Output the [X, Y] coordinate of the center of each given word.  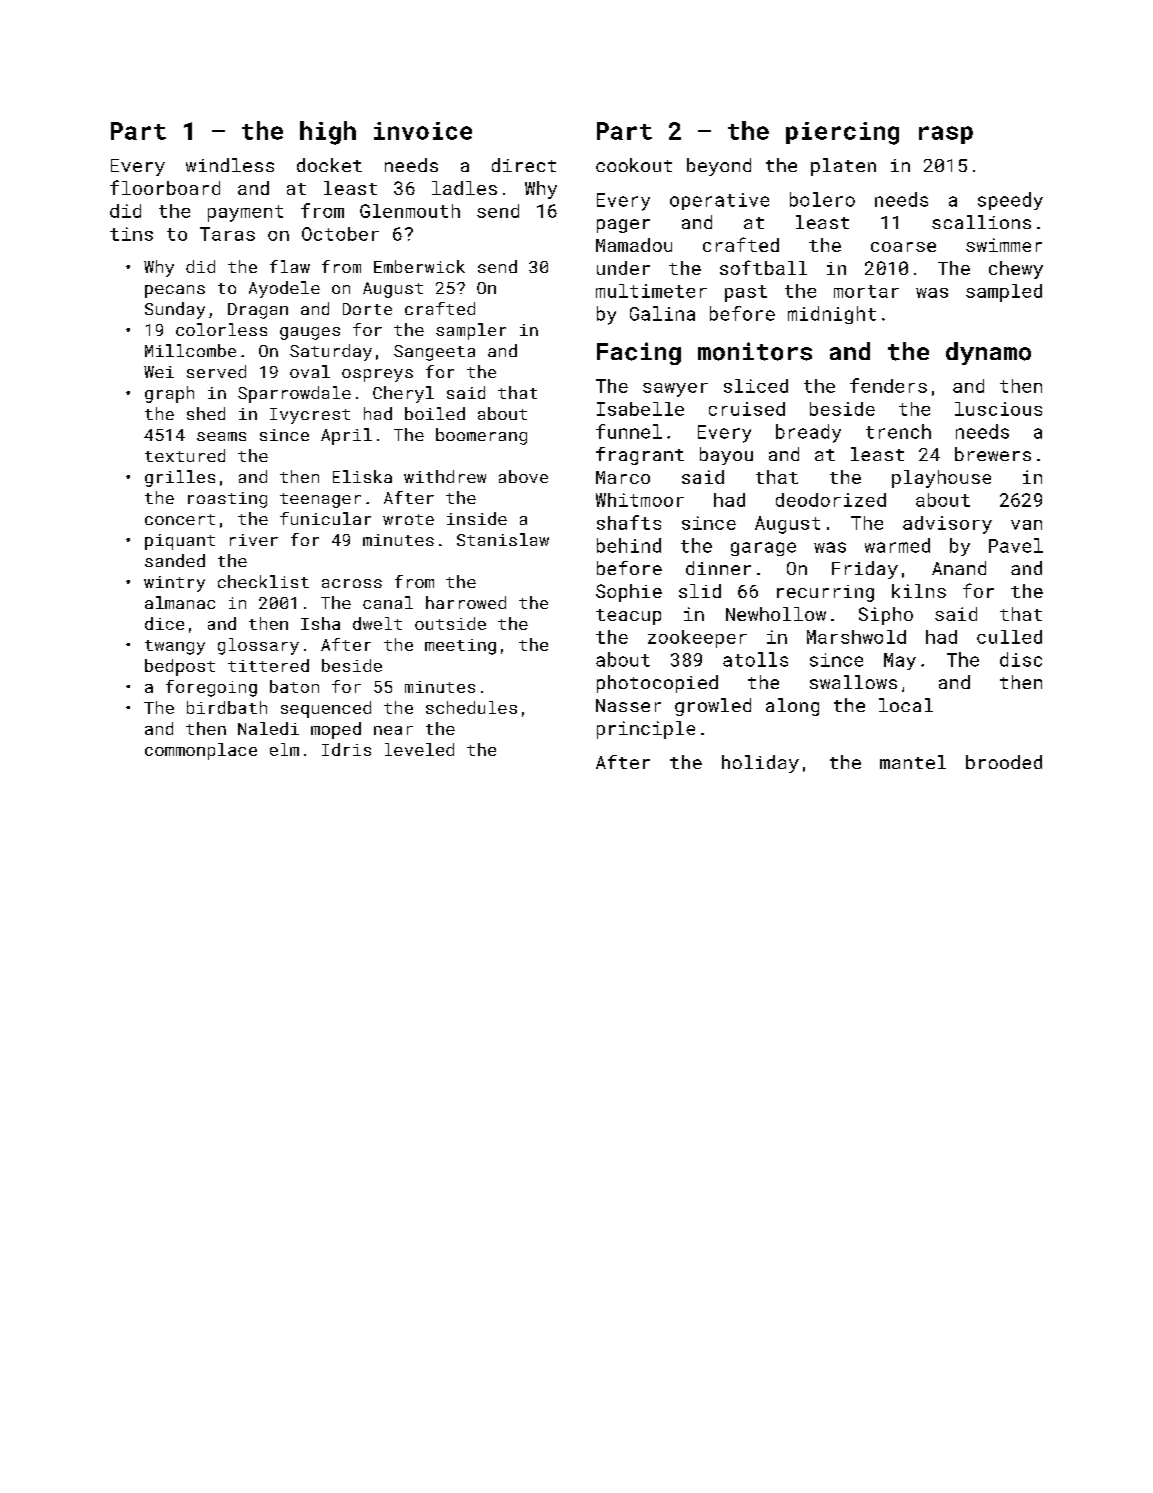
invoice [423, 131]
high [328, 133]
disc [1021, 659]
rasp [946, 135]
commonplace [201, 751]
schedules [471, 707]
